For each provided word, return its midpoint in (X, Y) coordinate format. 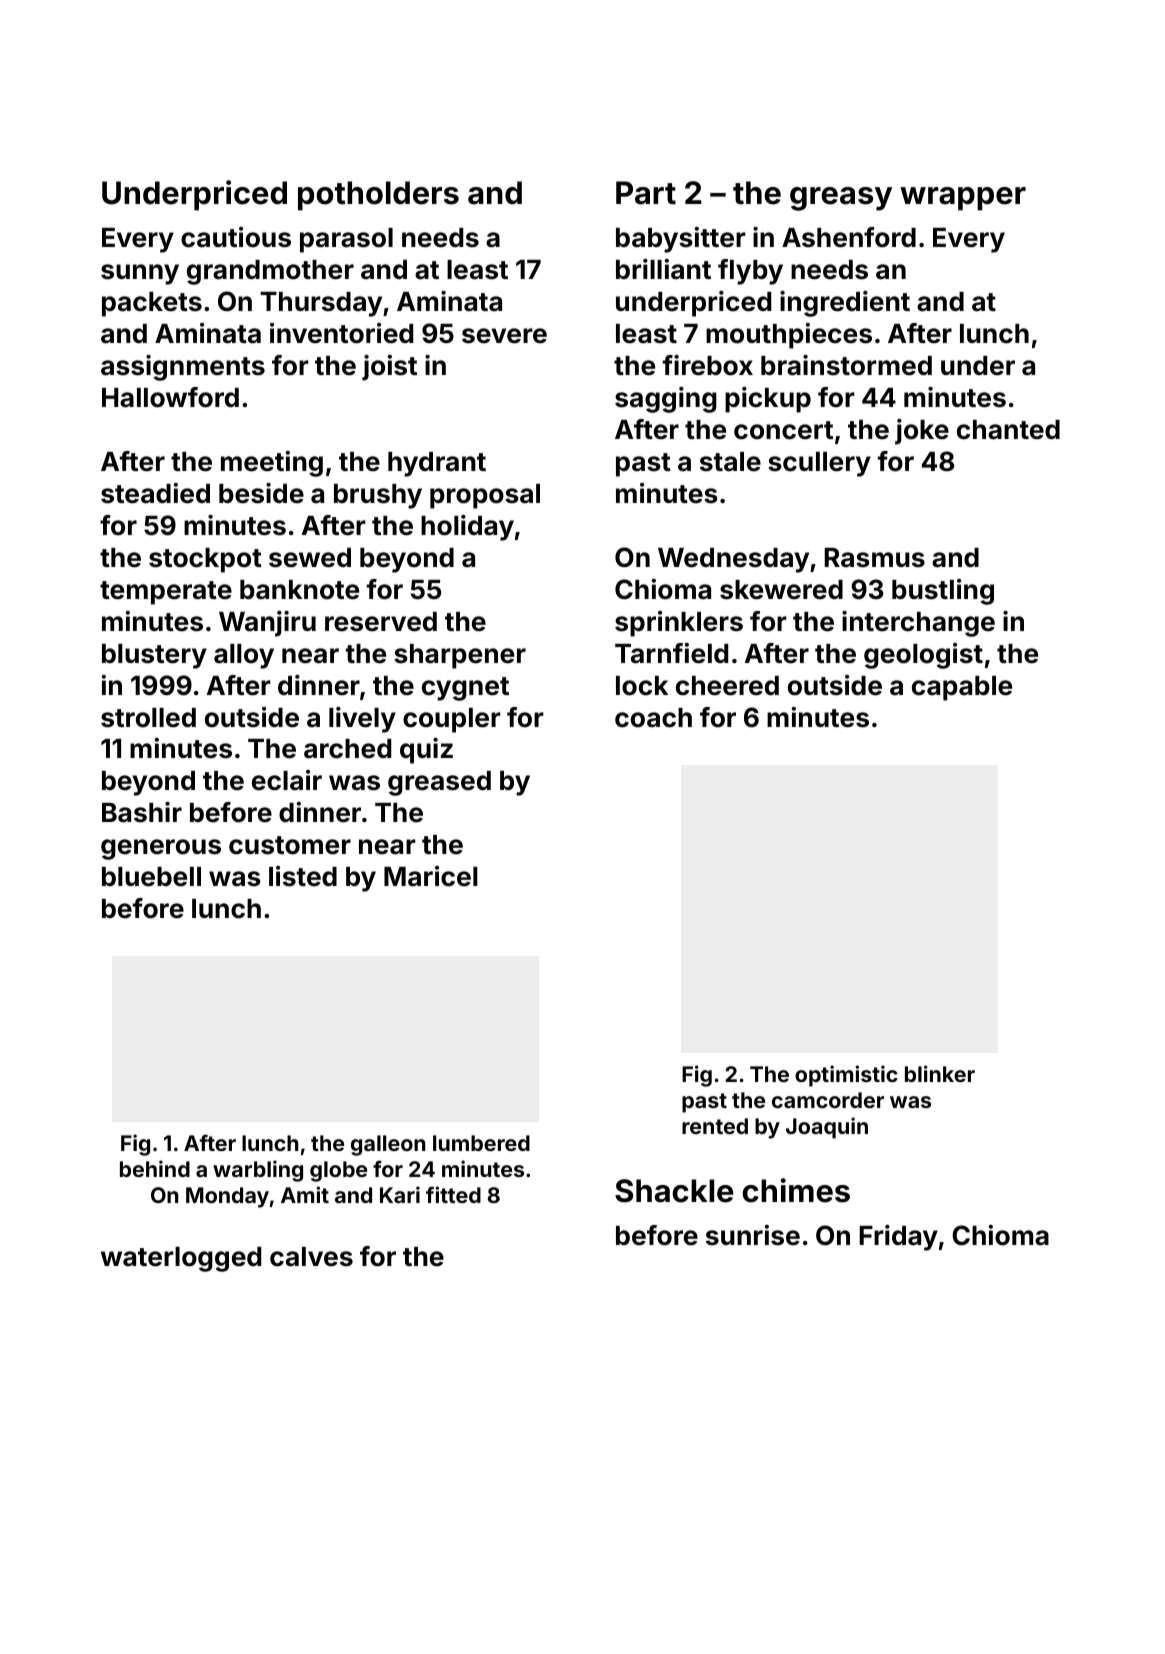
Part (646, 193)
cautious (236, 237)
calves (311, 1257)
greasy (841, 199)
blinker (940, 1073)
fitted (453, 1194)
